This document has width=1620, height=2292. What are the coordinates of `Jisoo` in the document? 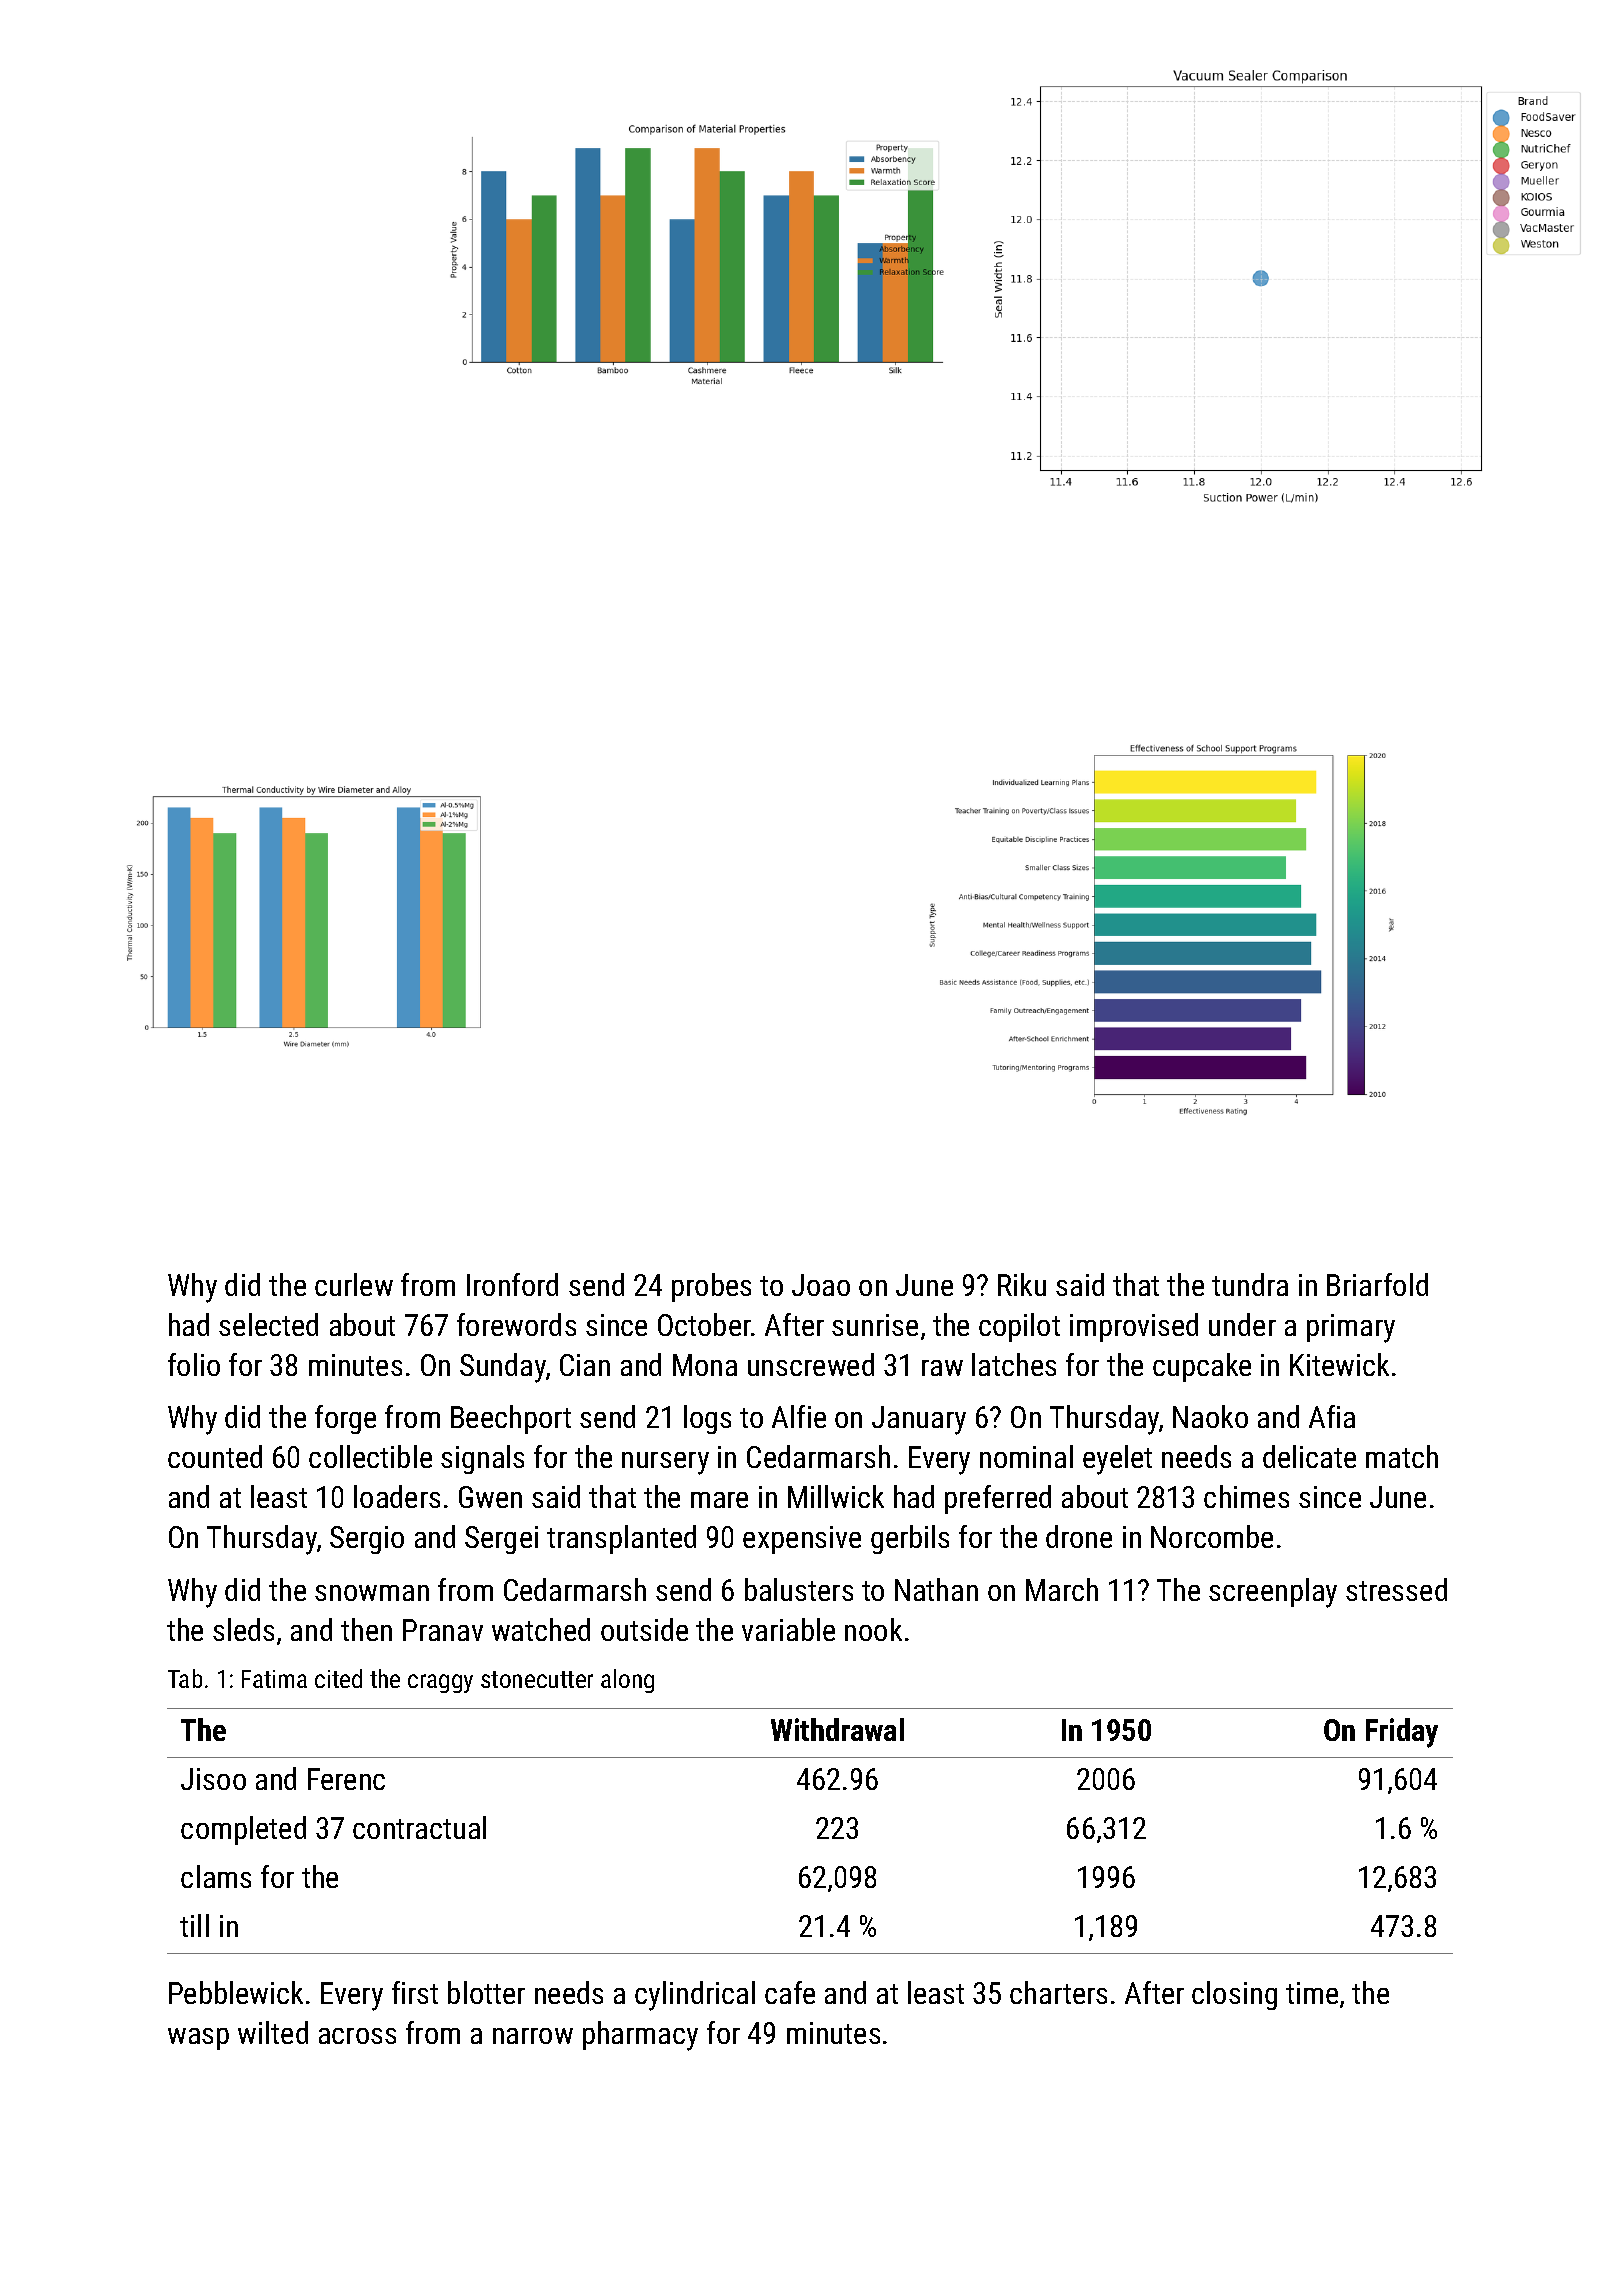 It's located at (213, 1779).
